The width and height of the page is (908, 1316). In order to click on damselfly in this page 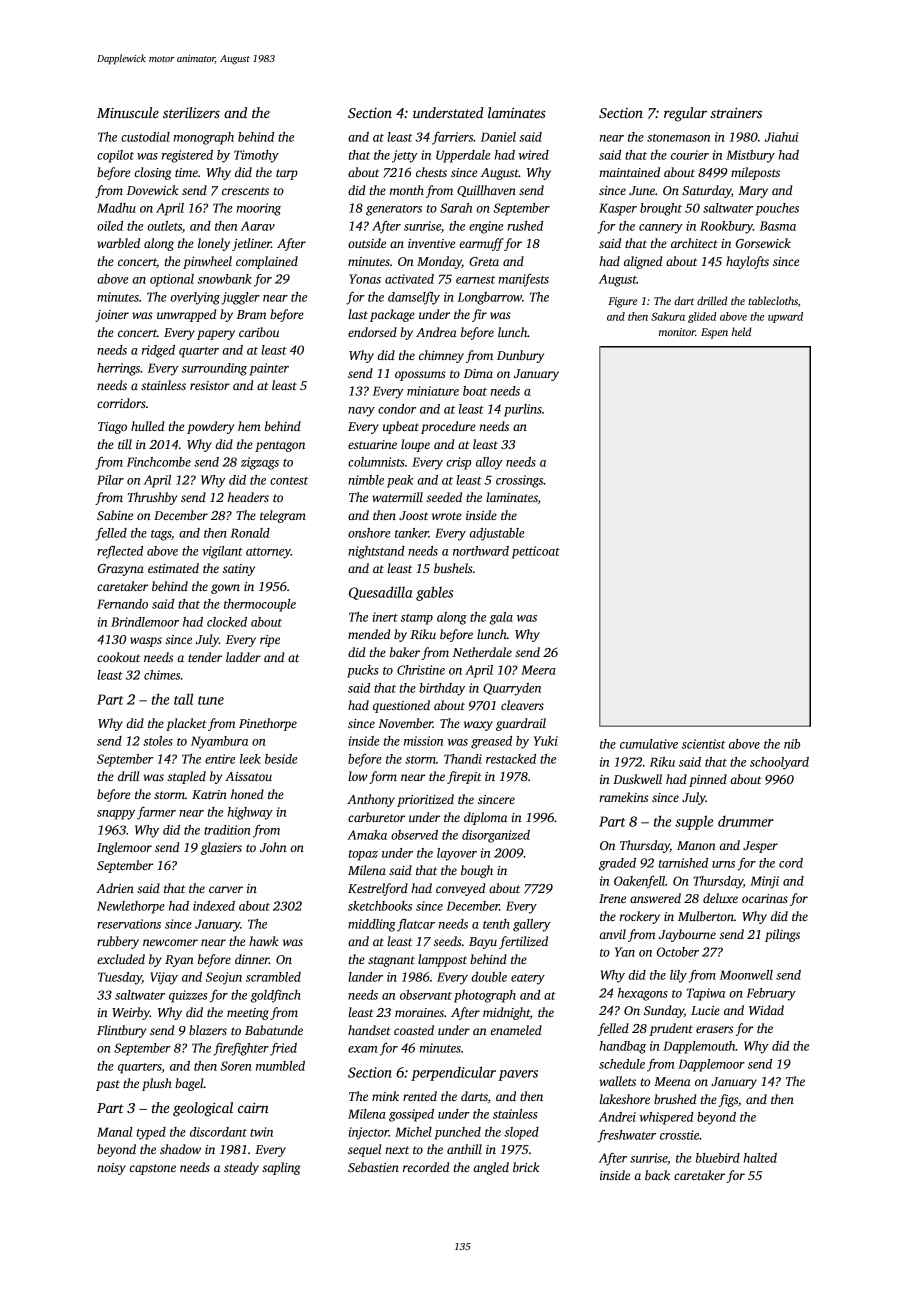, I will do `click(414, 298)`.
